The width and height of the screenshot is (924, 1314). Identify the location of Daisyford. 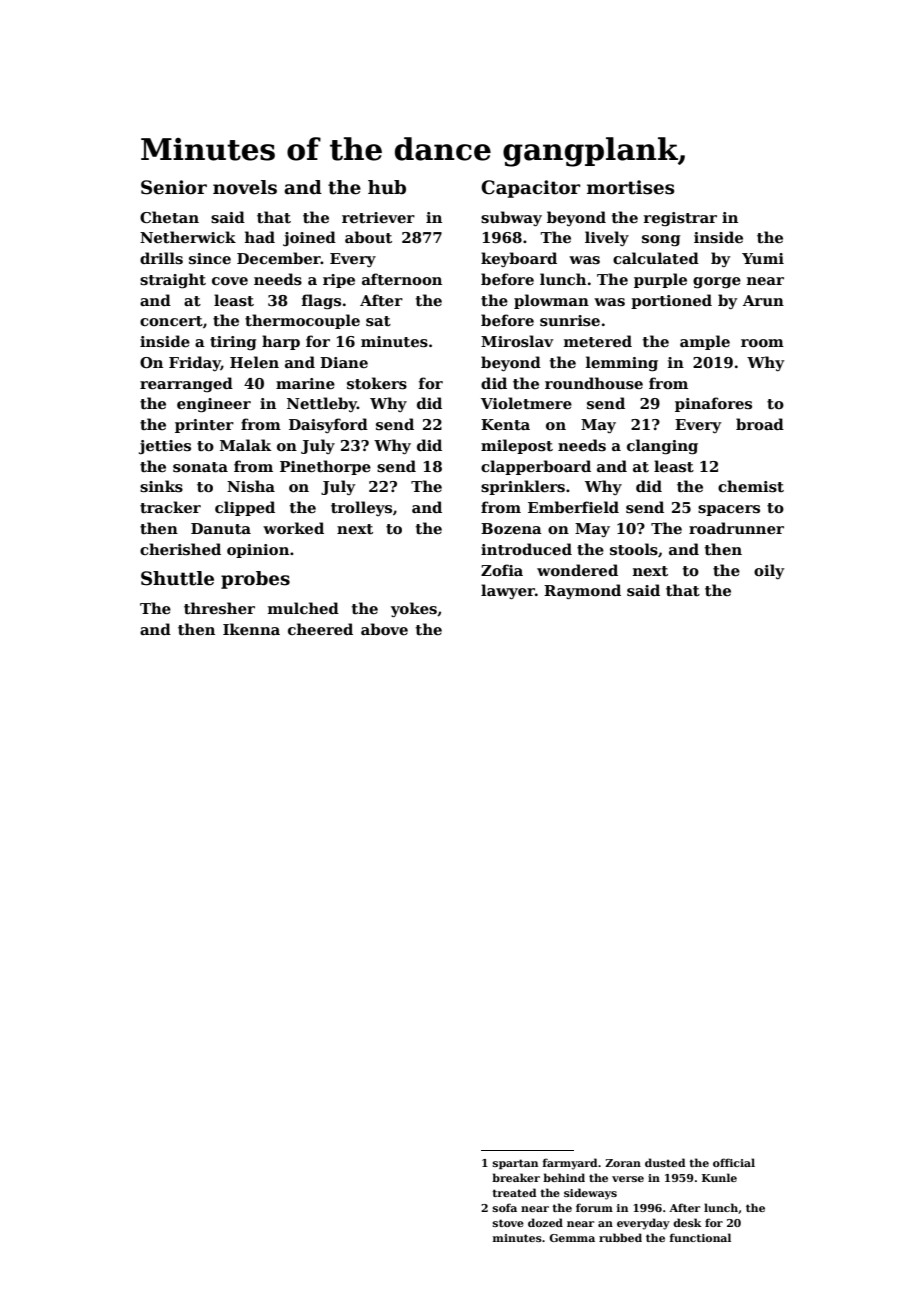
(328, 425).
